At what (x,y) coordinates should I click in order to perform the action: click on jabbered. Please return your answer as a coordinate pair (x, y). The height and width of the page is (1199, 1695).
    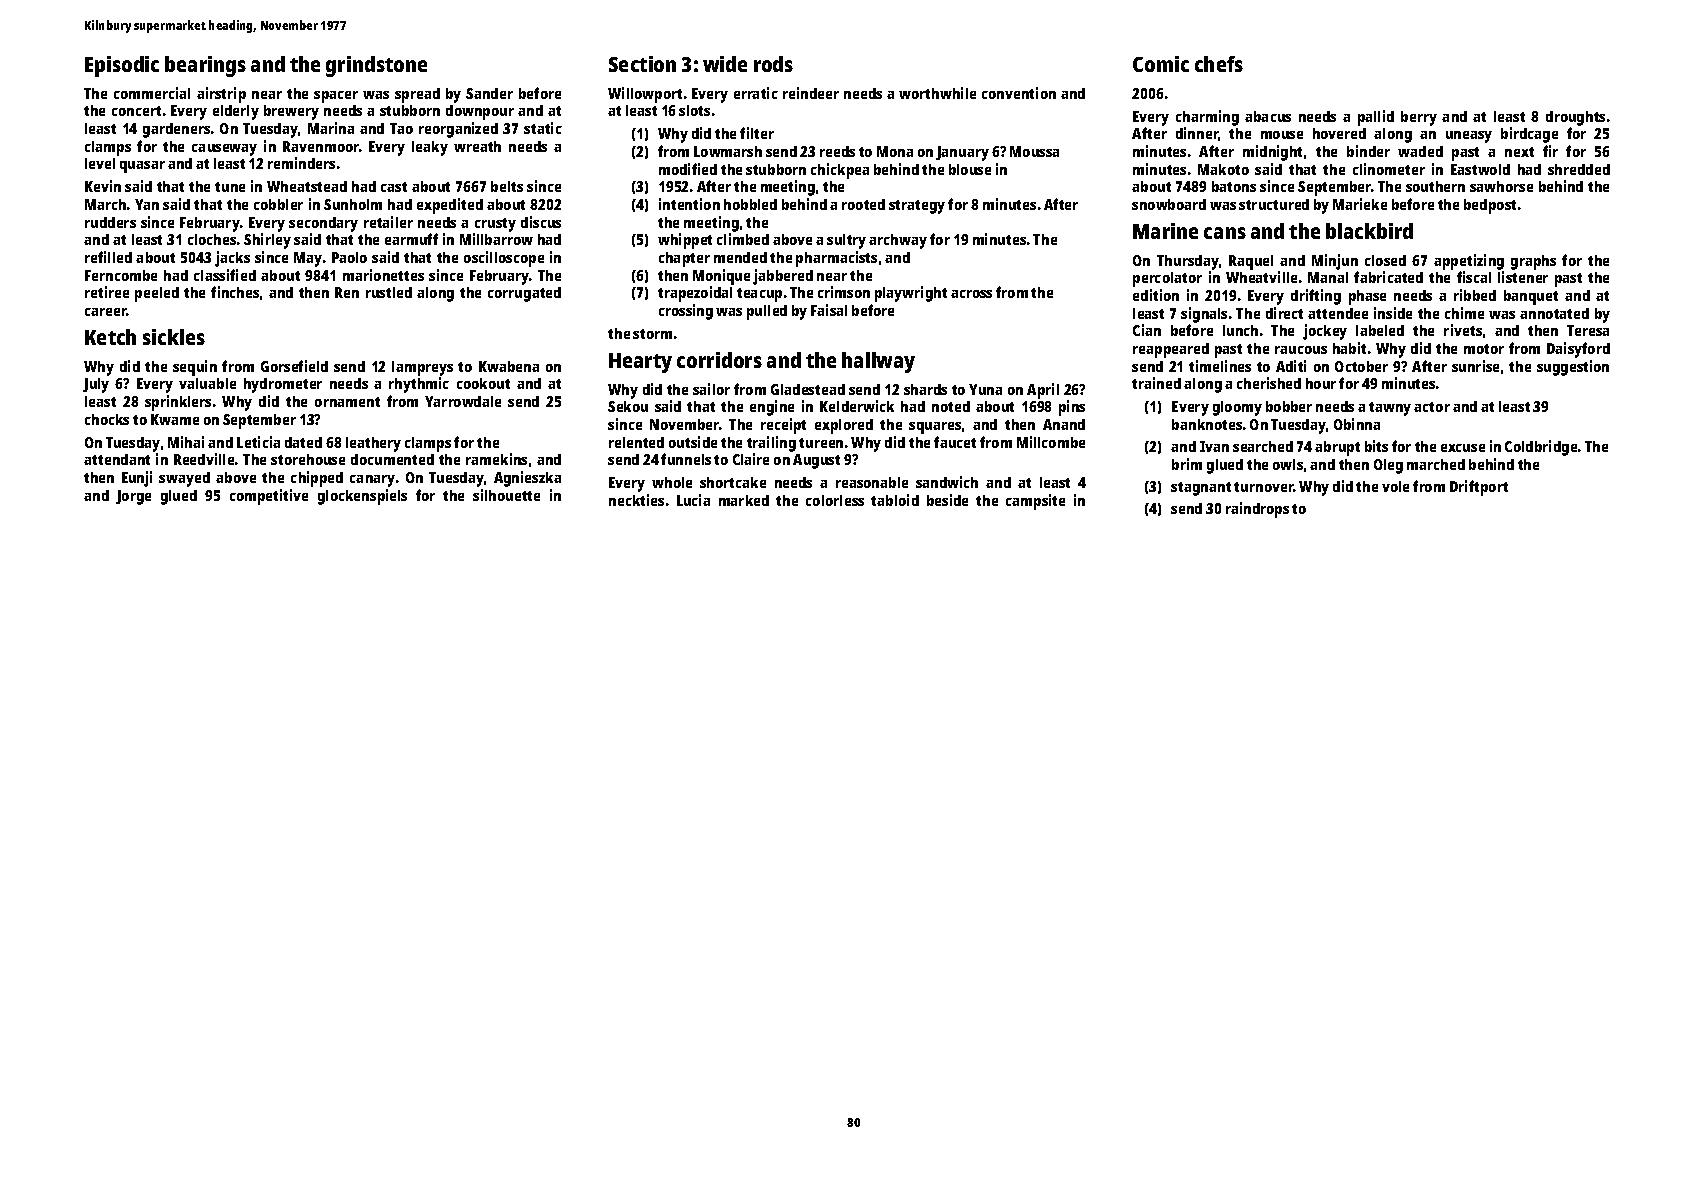
    Looking at the image, I should click on (783, 277).
